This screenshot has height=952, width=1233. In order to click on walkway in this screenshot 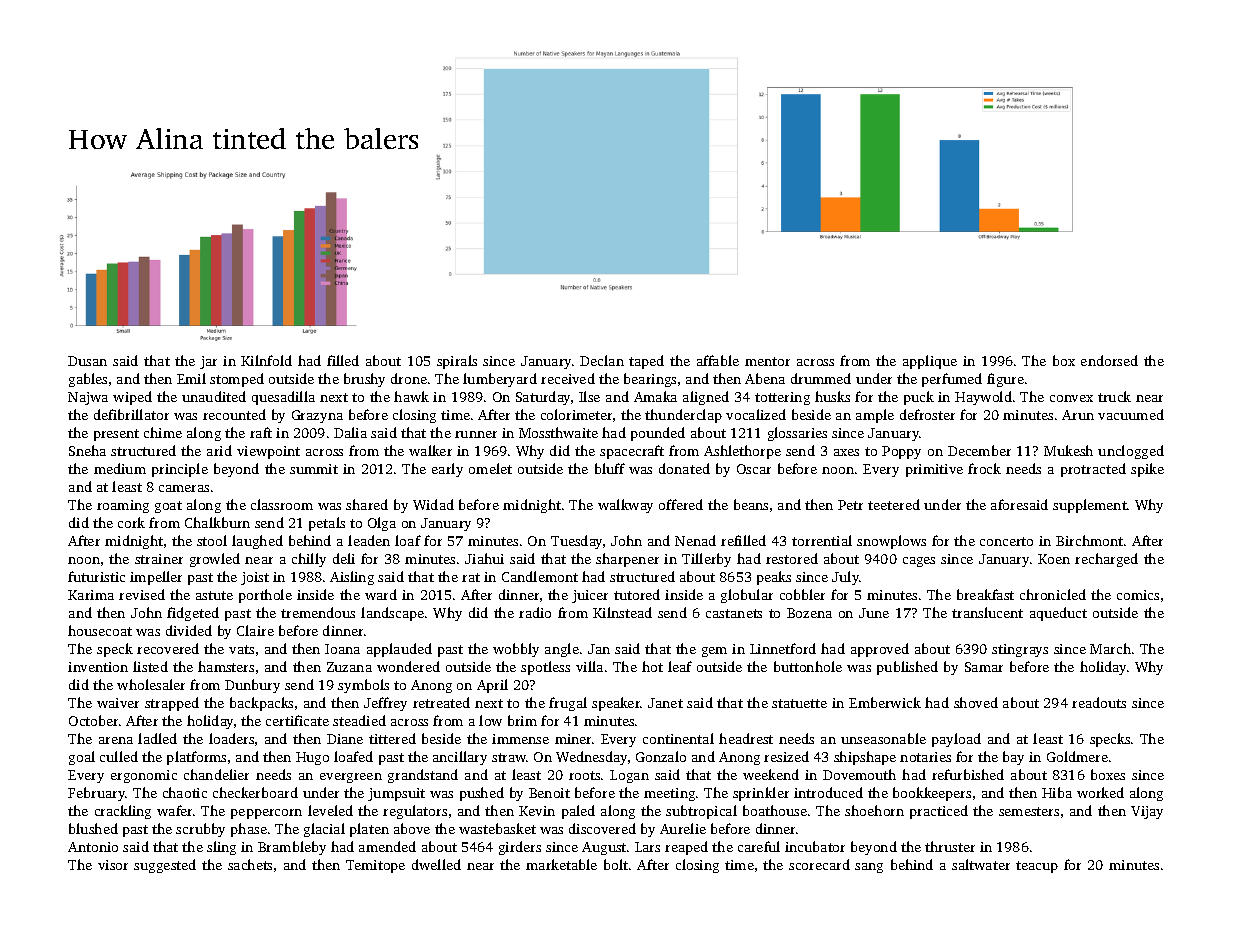, I will do `click(625, 506)`.
